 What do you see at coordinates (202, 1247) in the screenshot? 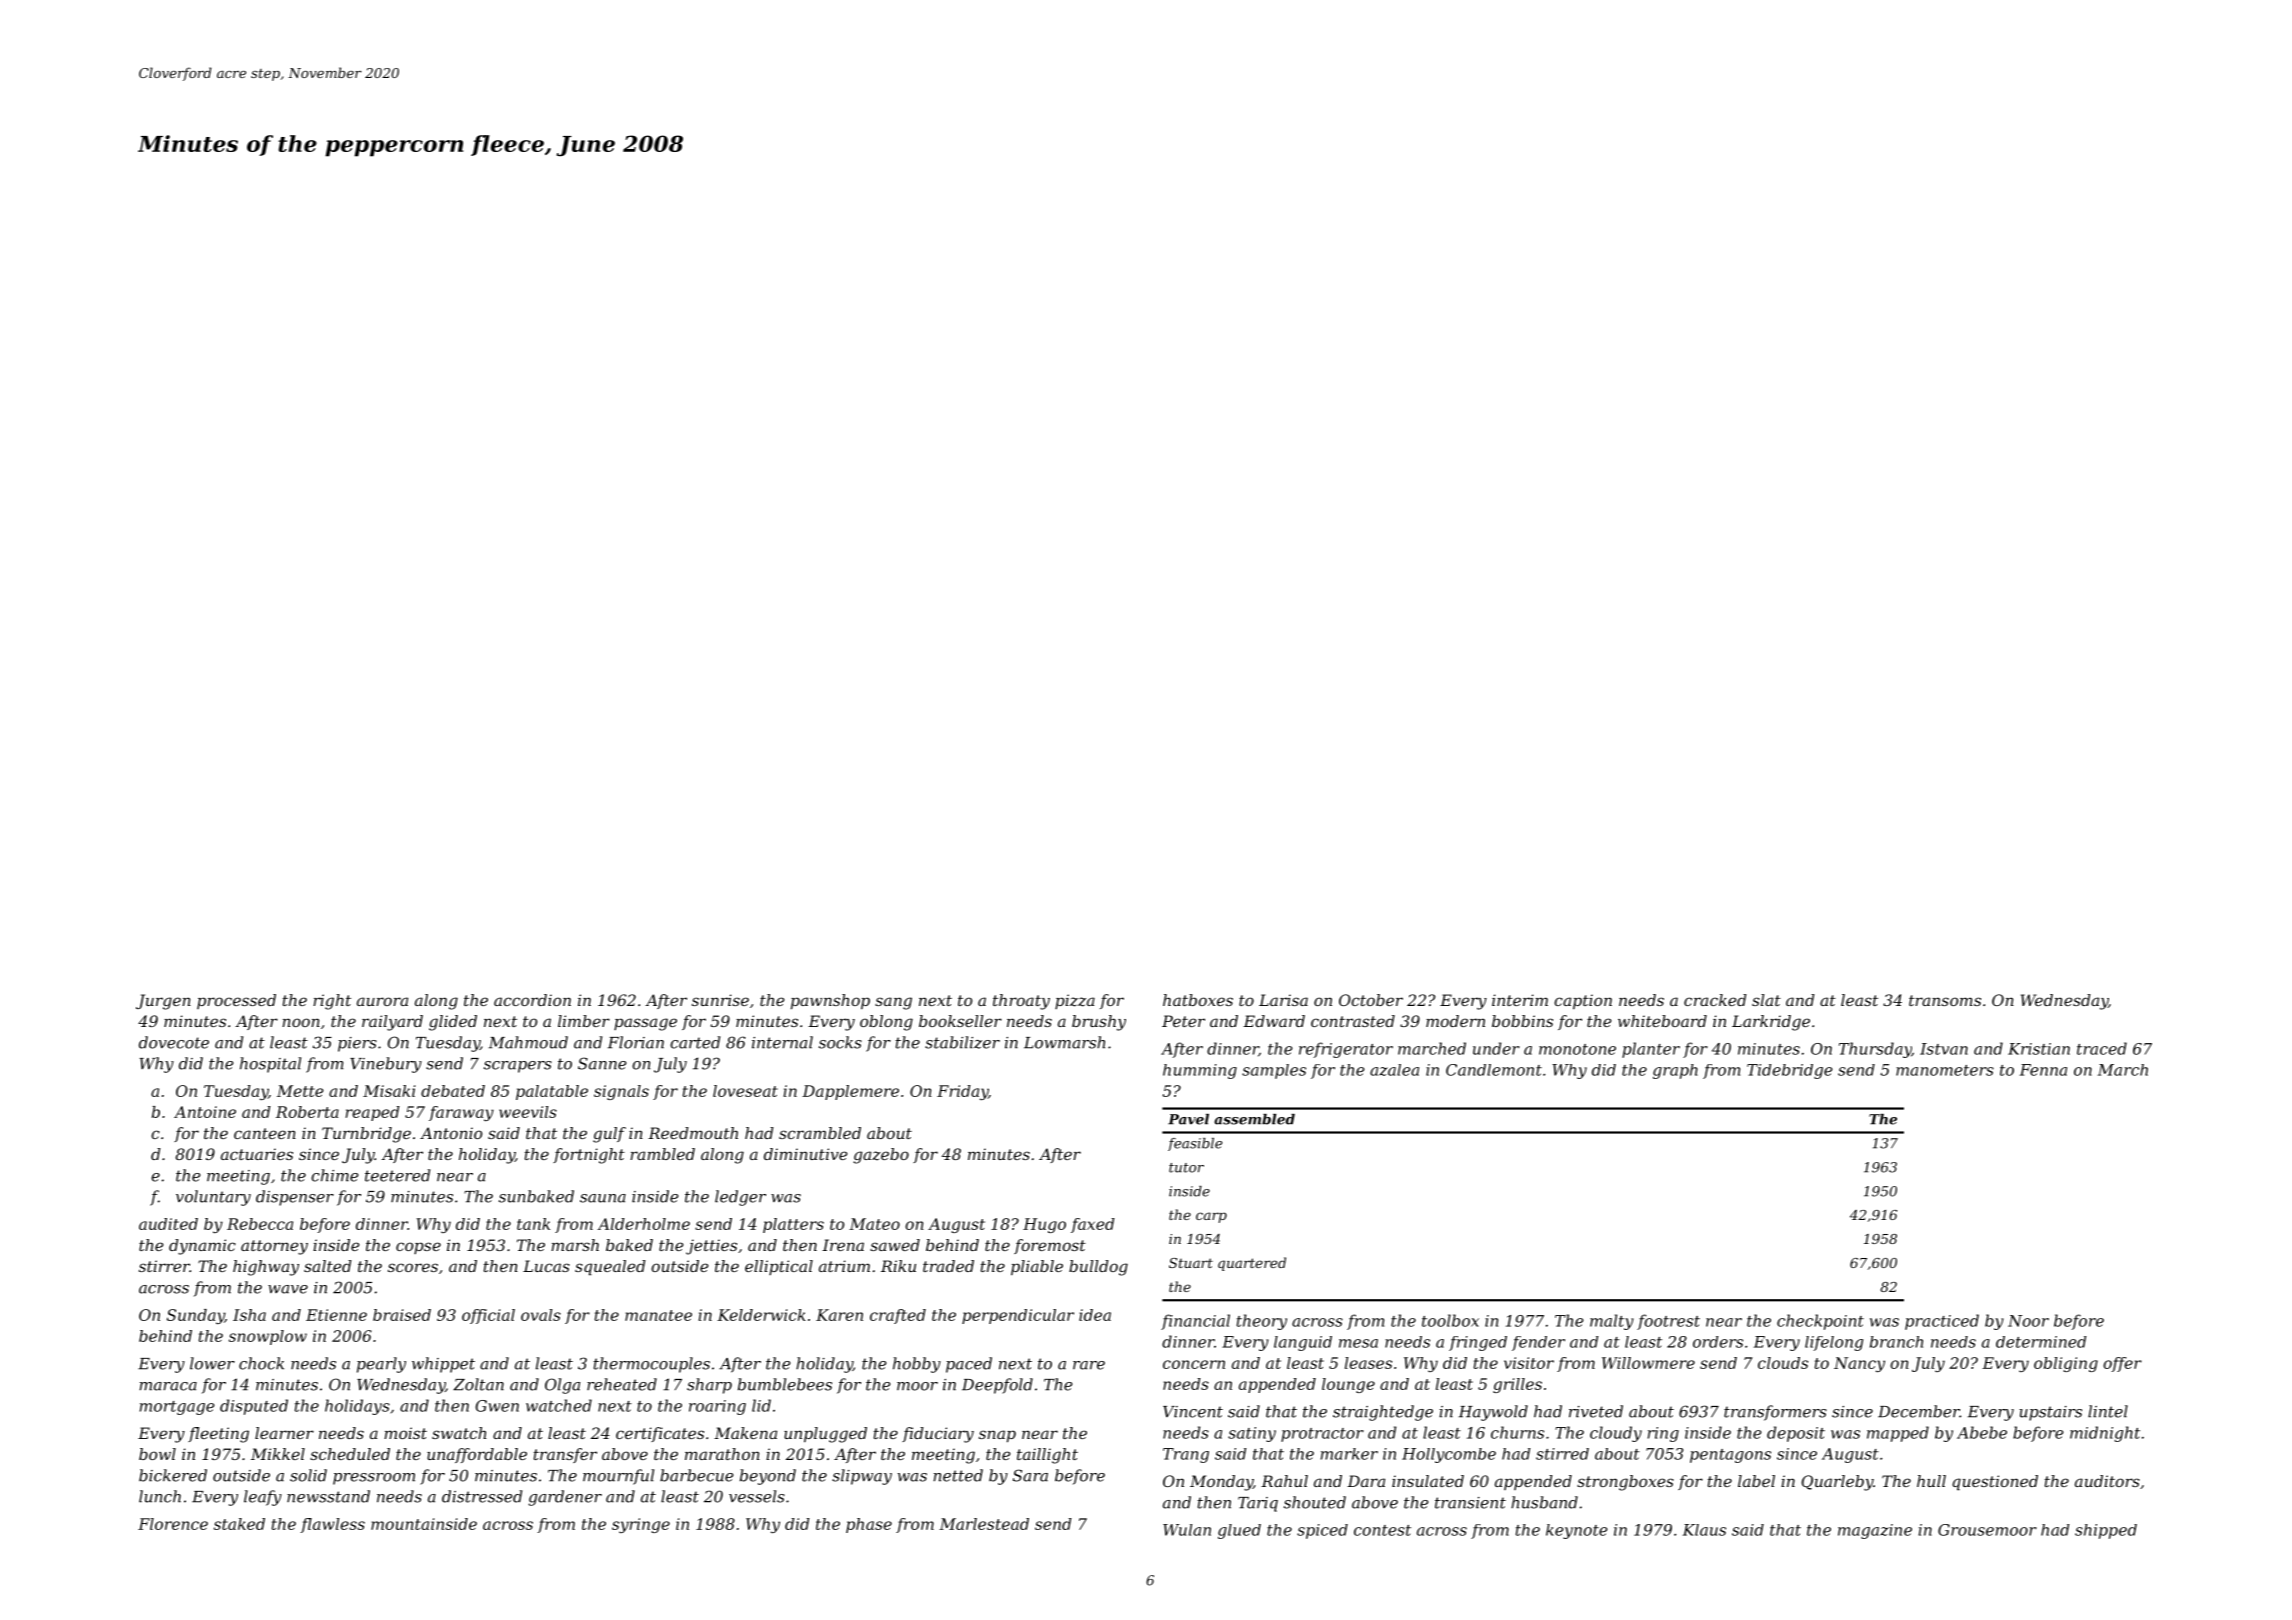
I see `dynamic` at bounding box center [202, 1247].
